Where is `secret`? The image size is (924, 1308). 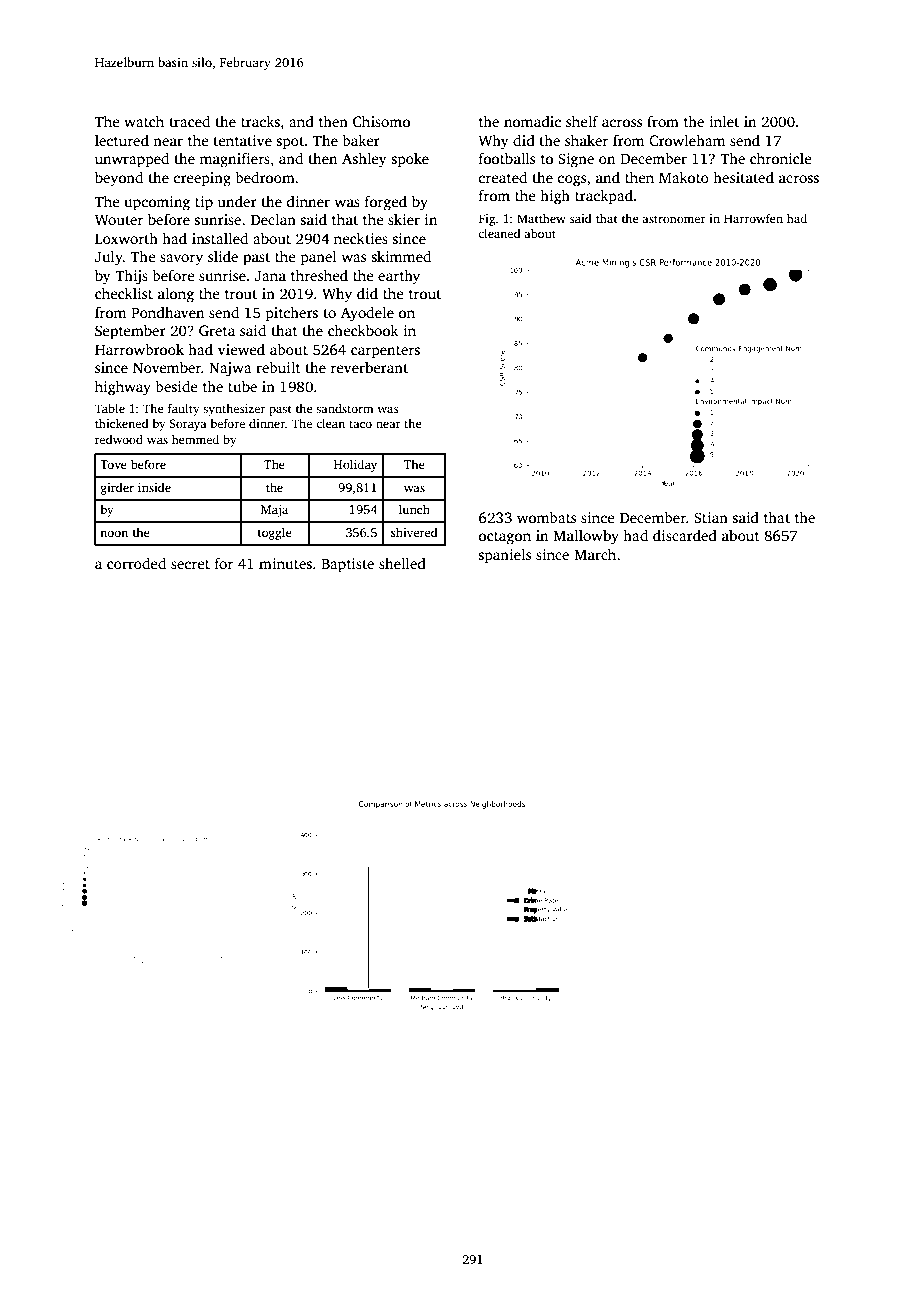 secret is located at coordinates (190, 564).
